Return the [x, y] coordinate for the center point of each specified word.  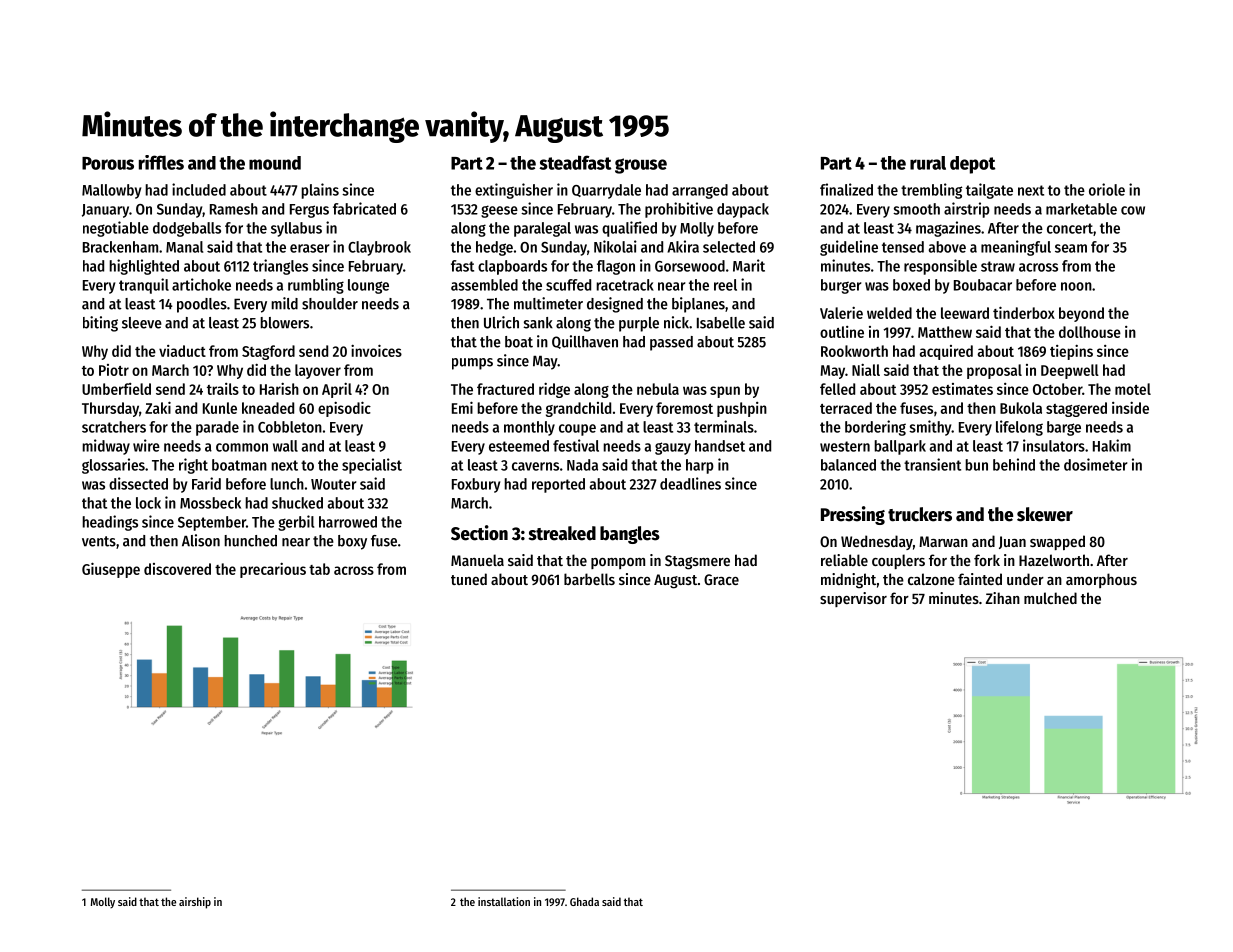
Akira [683, 246]
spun [725, 392]
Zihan [1003, 598]
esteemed [519, 446]
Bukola [1021, 408]
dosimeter [1096, 464]
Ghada [584, 901]
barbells [589, 579]
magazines [948, 229]
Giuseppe [111, 570]
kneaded [268, 408]
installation [504, 901]
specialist [372, 466]
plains [320, 191]
